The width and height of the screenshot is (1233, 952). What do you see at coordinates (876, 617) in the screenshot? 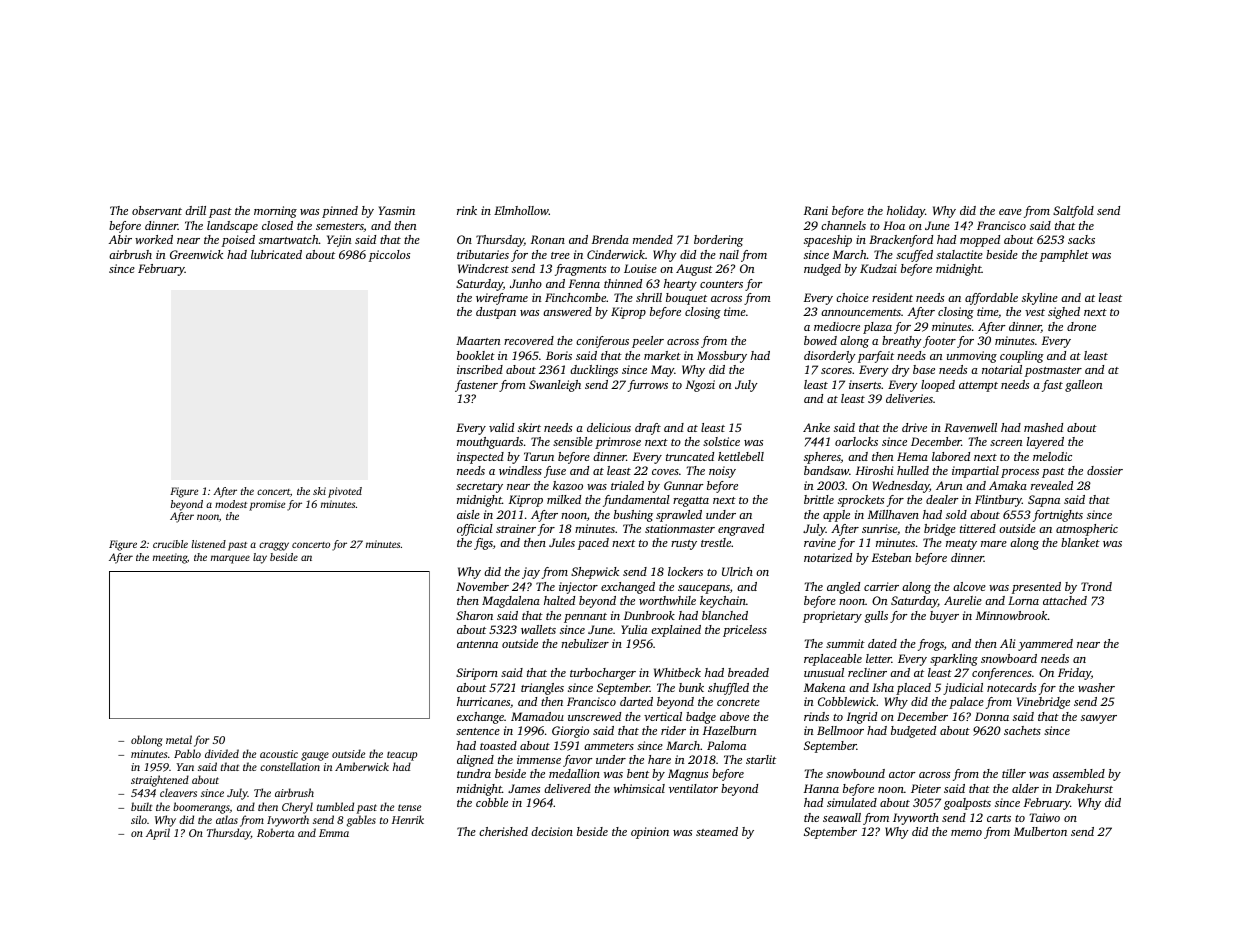
I see `gulls` at bounding box center [876, 617].
